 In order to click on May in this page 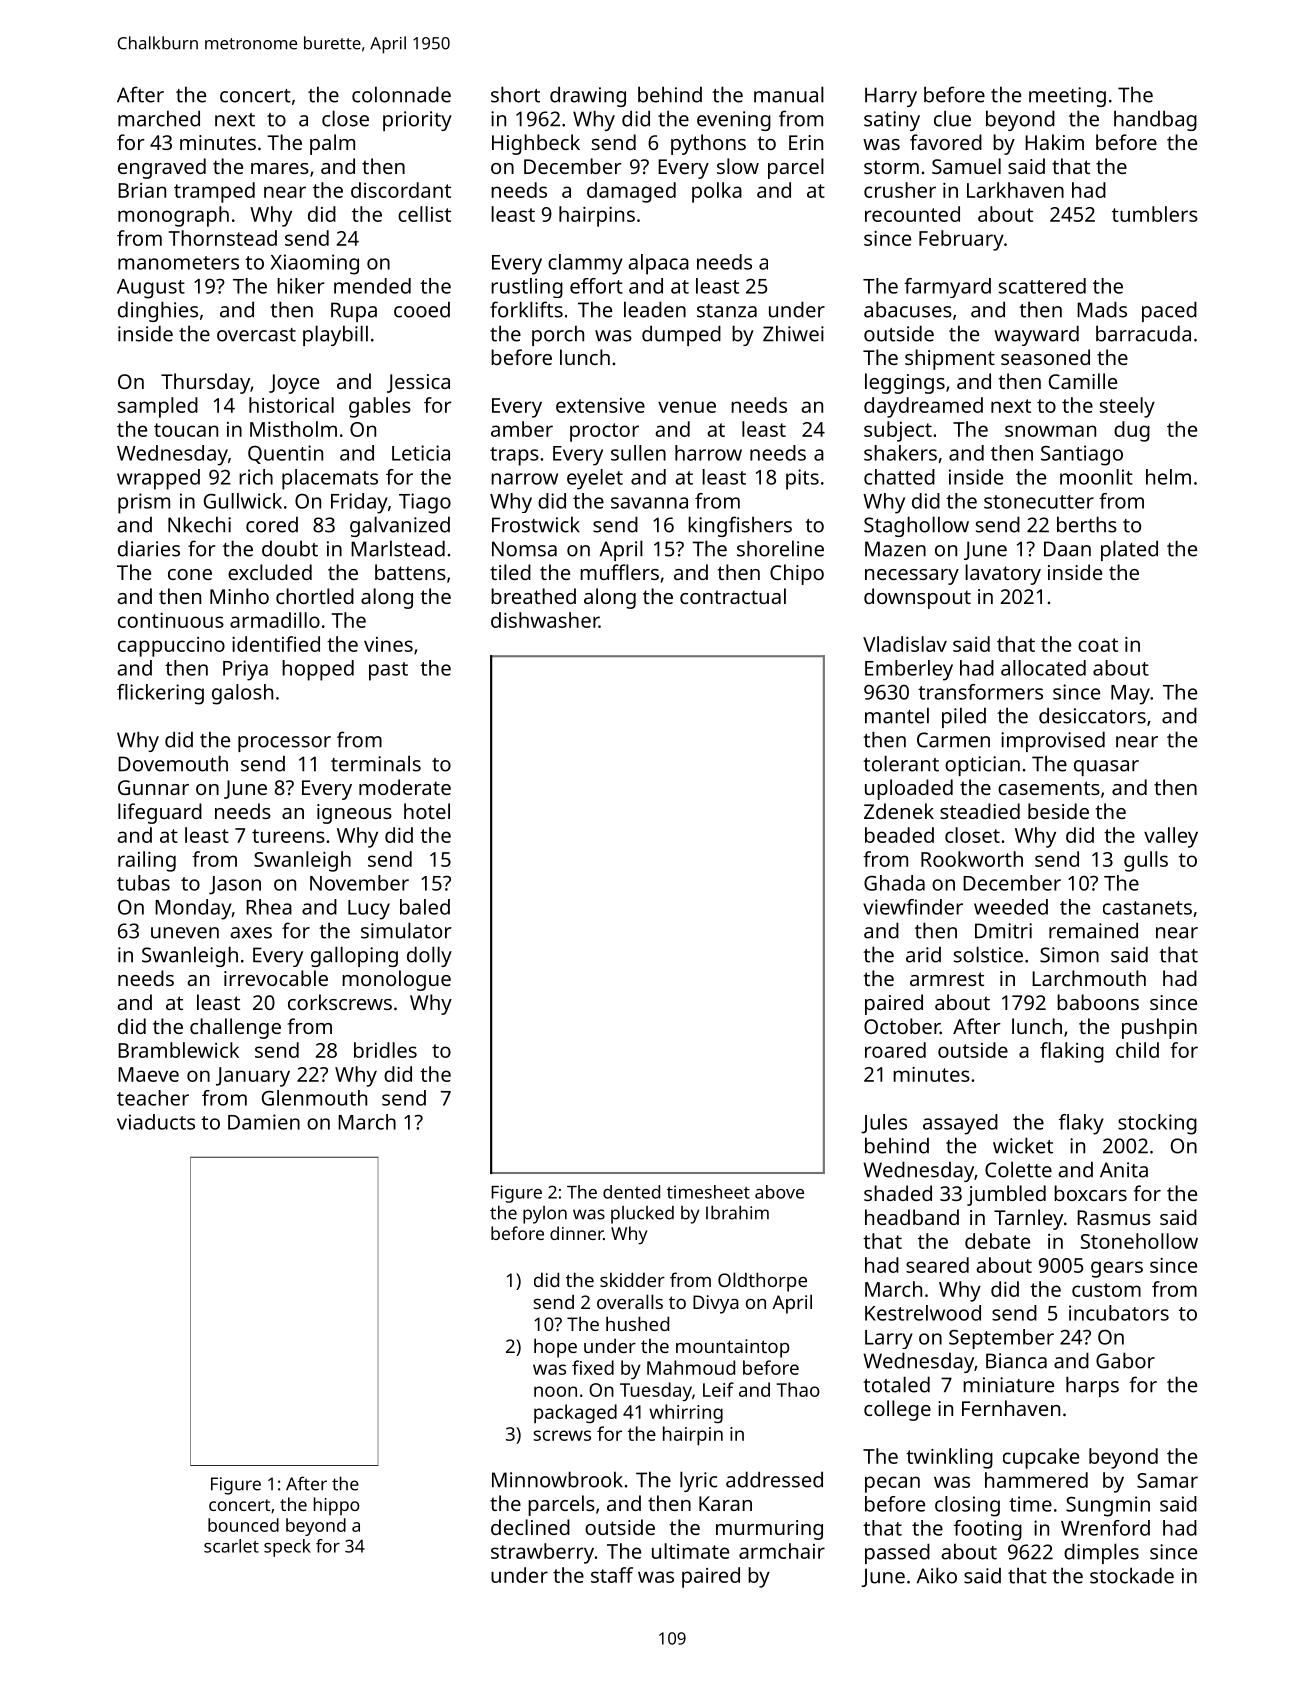, I will do `click(1130, 695)`.
